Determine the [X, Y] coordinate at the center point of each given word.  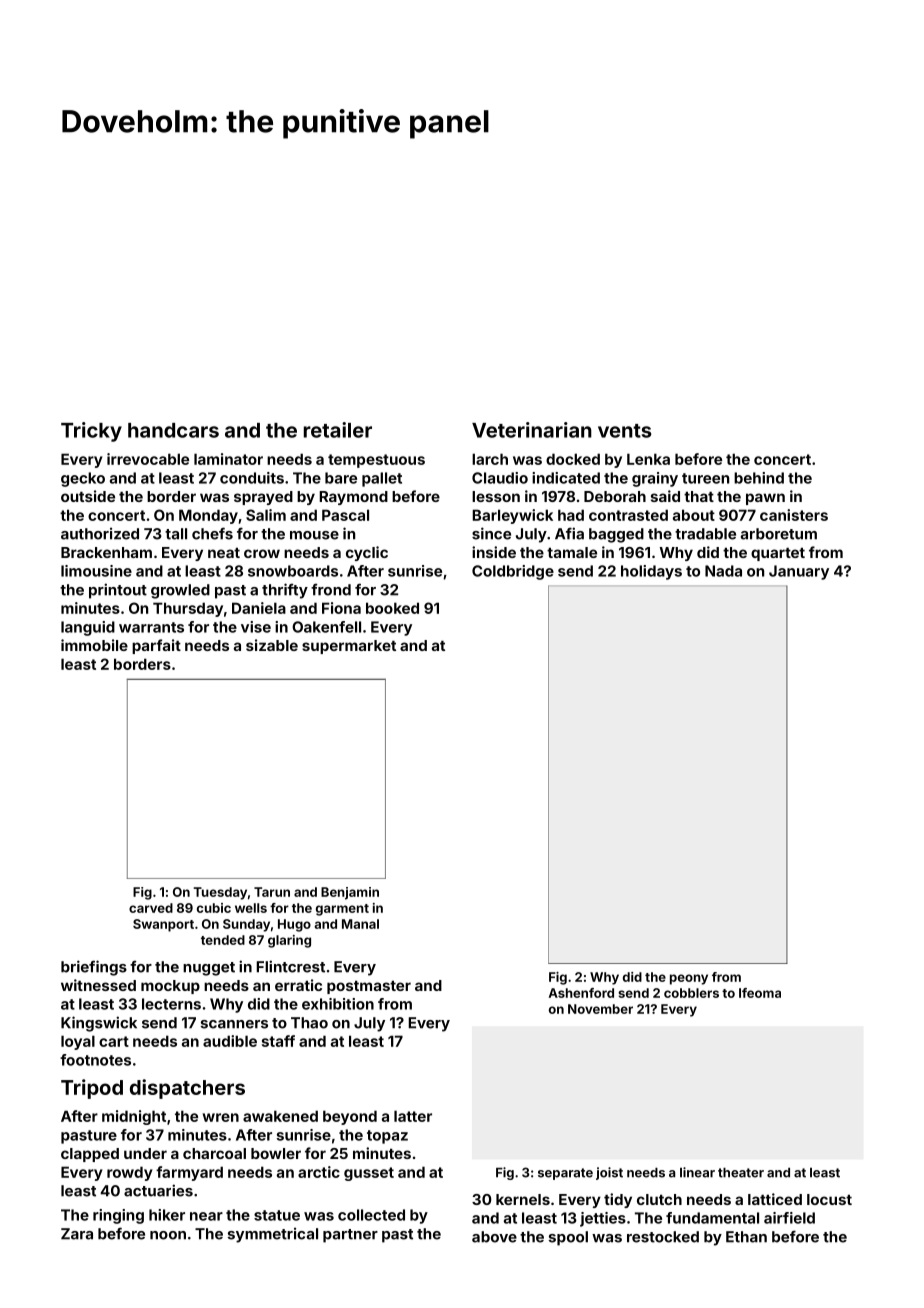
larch [490, 459]
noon [168, 1235]
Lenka [648, 459]
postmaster [369, 987]
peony [689, 979]
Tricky [91, 432]
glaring [289, 941]
